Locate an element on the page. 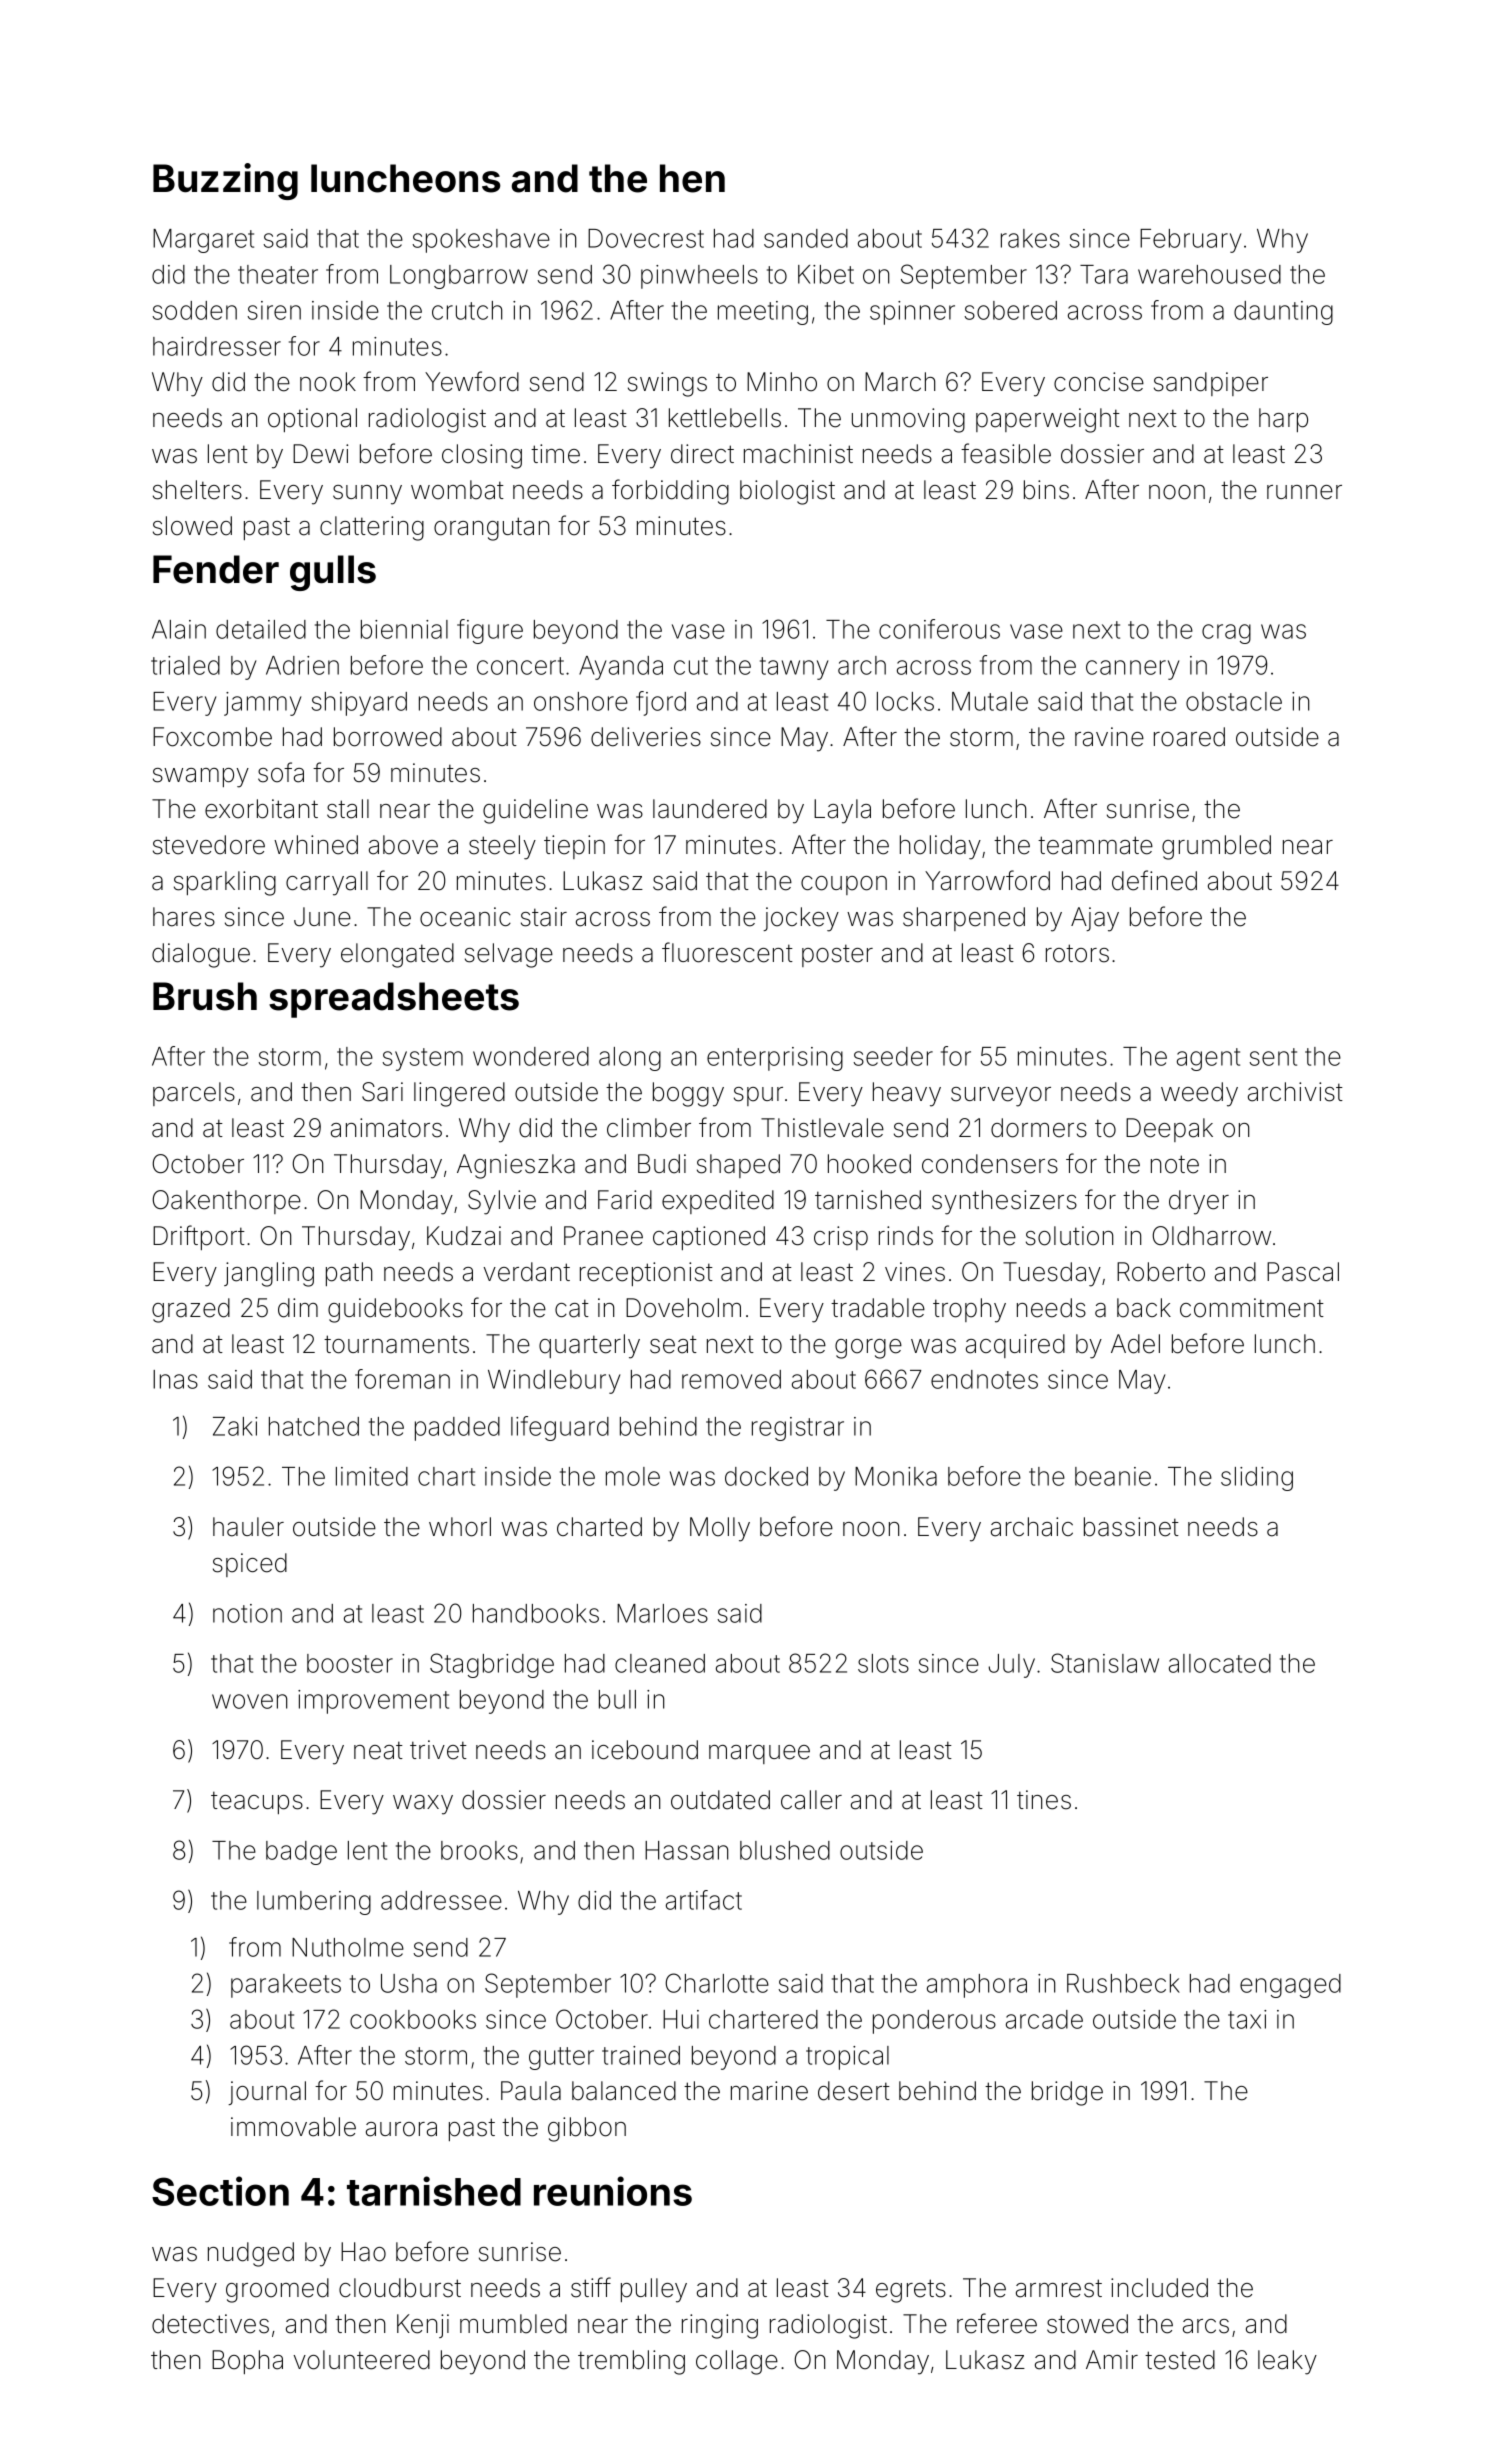 This document has height=2464, width=1496. Windlebury is located at coordinates (554, 1382).
